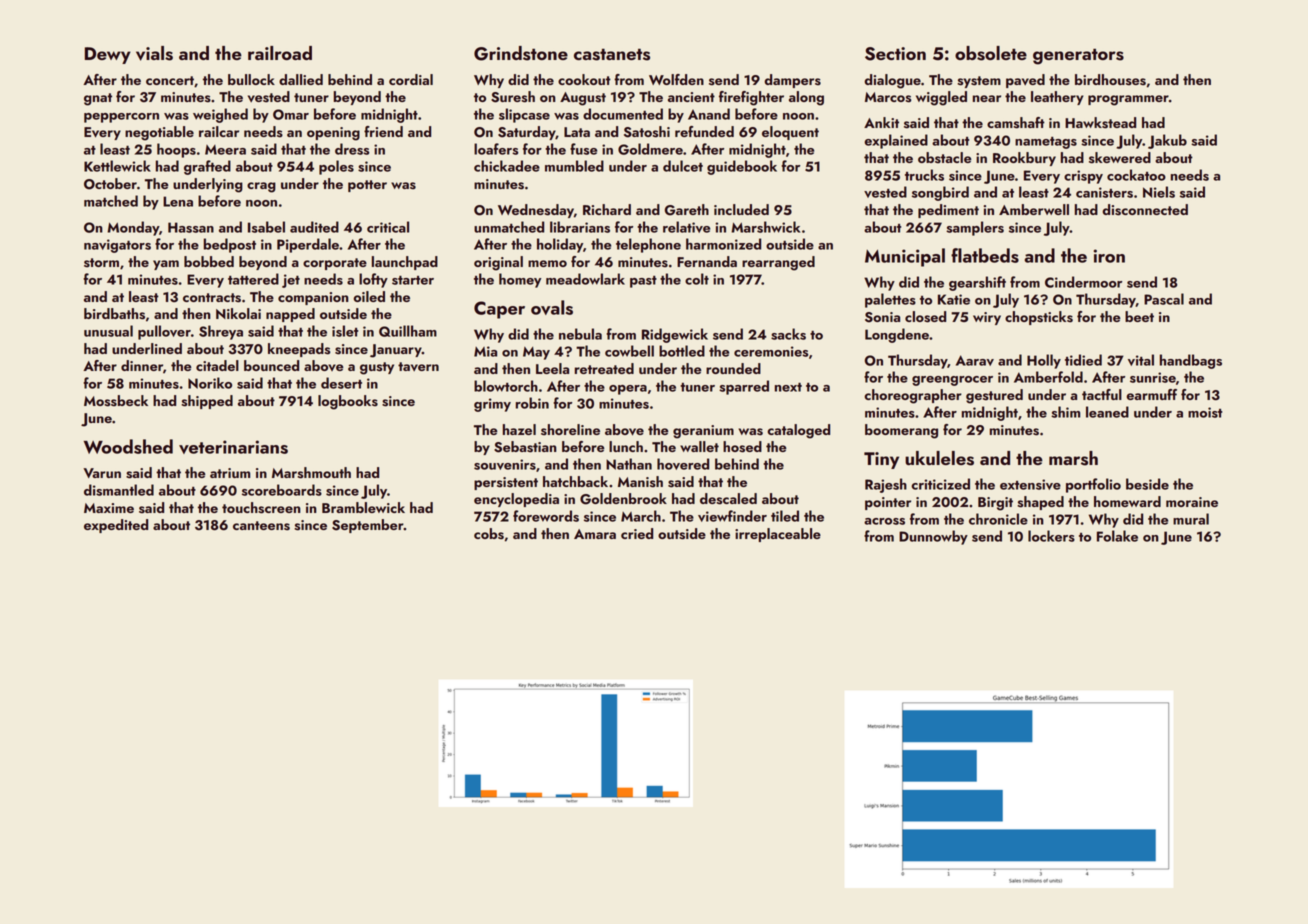 The width and height of the image is (1308, 924). What do you see at coordinates (998, 519) in the image?
I see `chronicle` at bounding box center [998, 519].
